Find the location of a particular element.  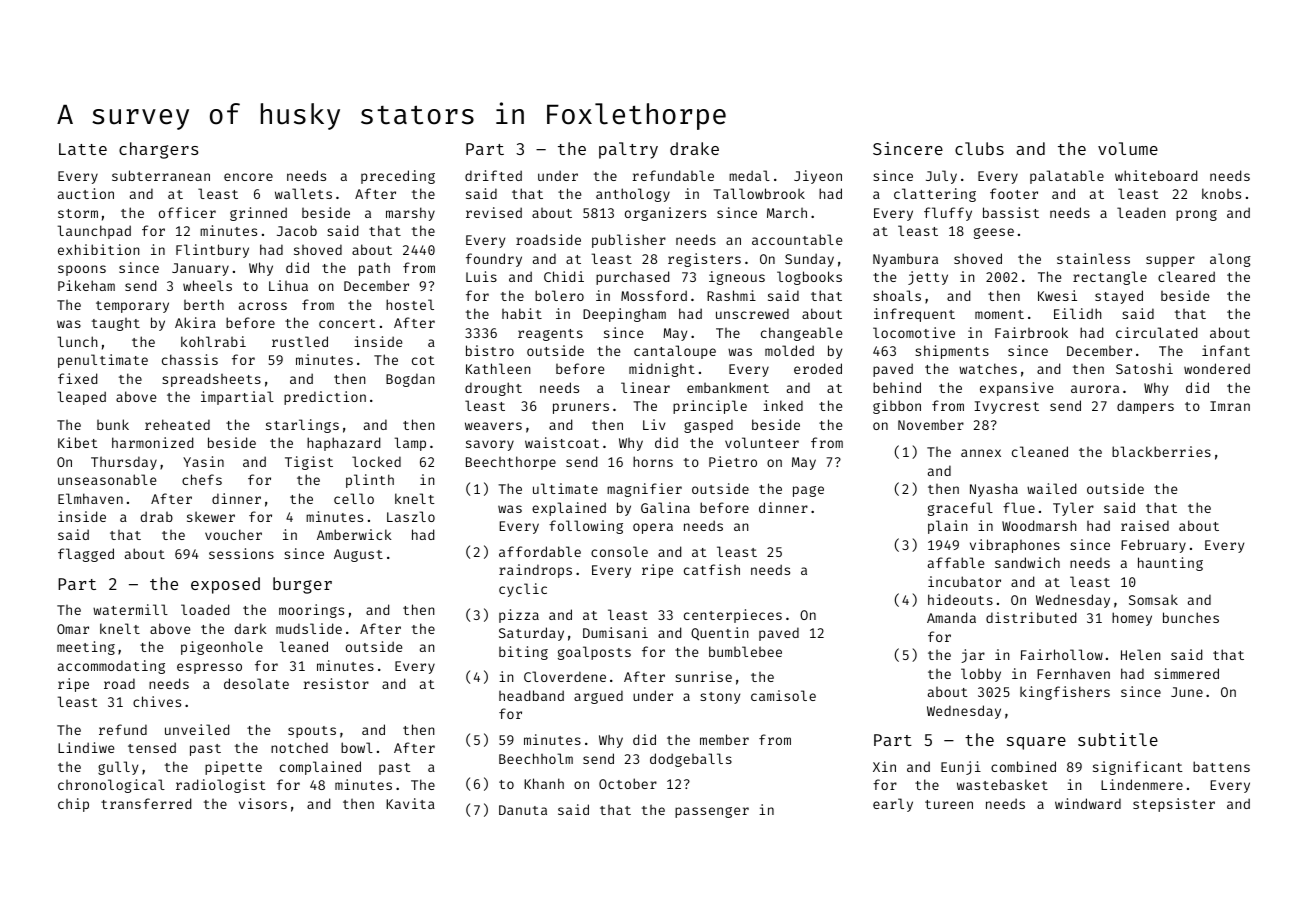

aurora is located at coordinates (1095, 389).
